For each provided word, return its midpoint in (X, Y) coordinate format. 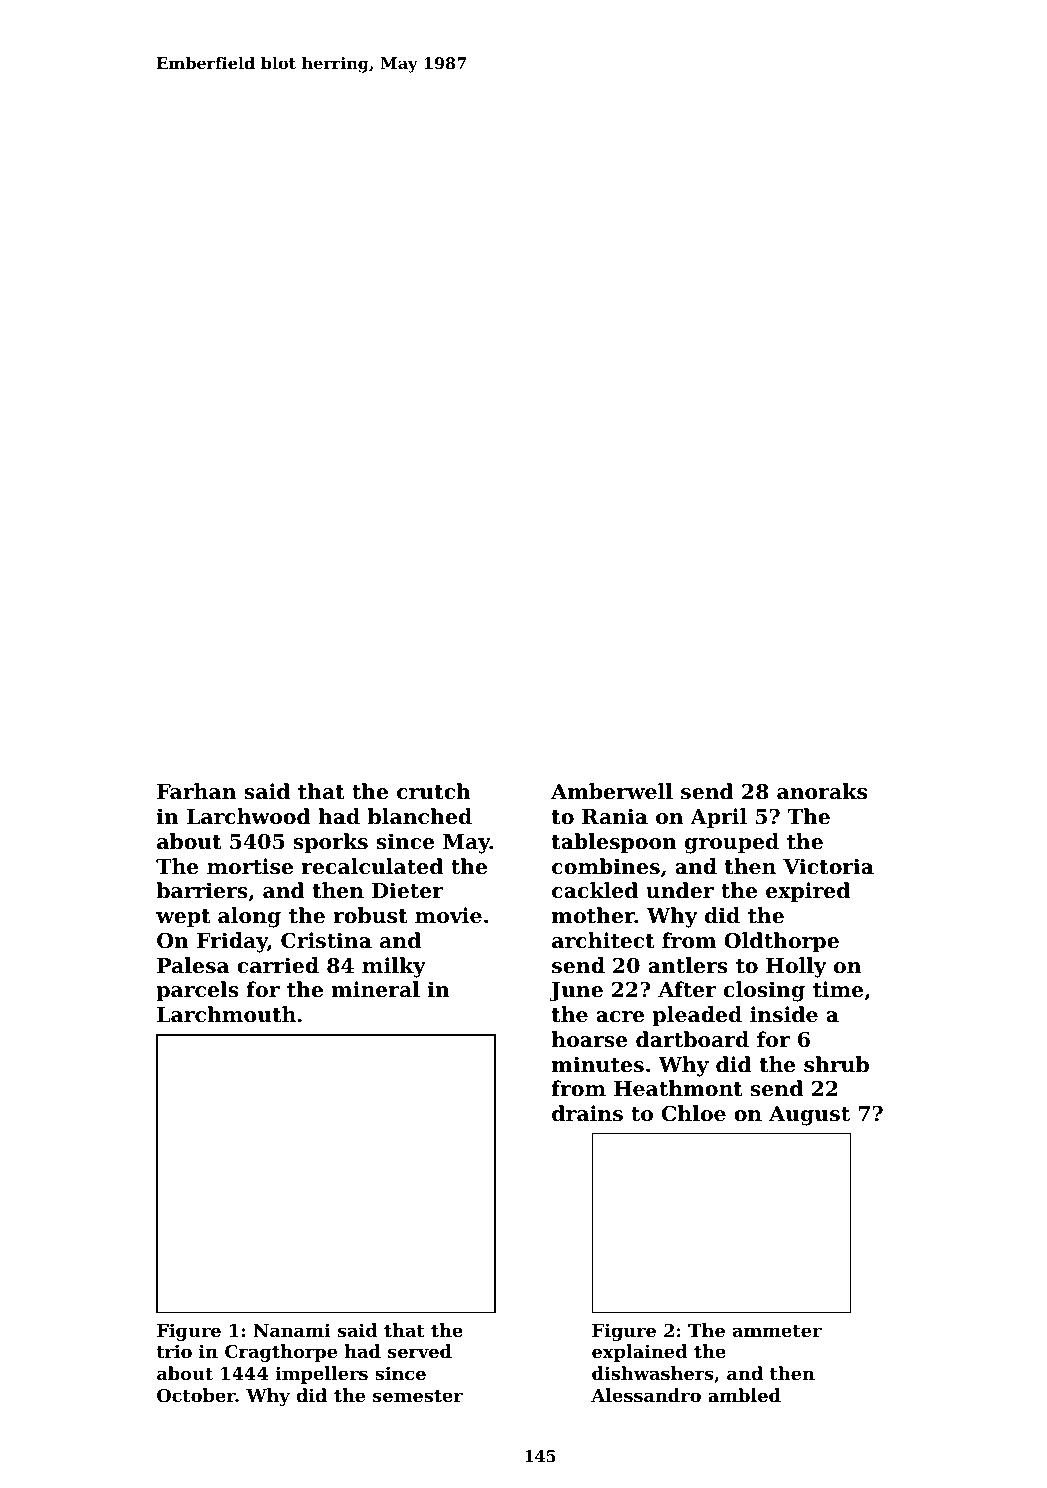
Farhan (196, 791)
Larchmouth (226, 1014)
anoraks (822, 791)
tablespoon (614, 843)
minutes (598, 1064)
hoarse (590, 1039)
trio (174, 1351)
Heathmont (678, 1088)
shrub (836, 1064)
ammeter (777, 1331)
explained (640, 1353)
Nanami (292, 1330)
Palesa (193, 965)
